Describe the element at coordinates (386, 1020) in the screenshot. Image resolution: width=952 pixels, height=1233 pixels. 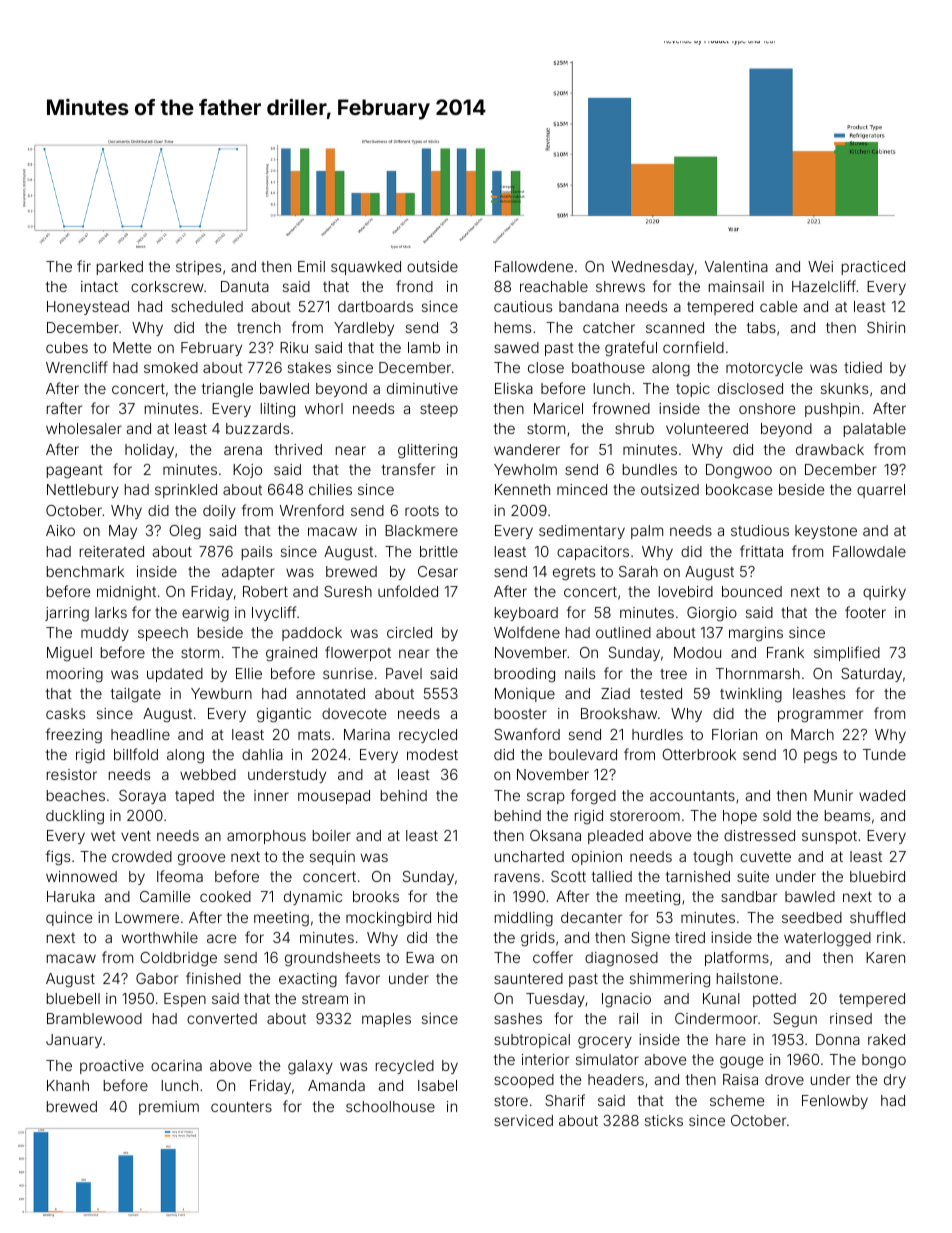
I see `maples` at that location.
